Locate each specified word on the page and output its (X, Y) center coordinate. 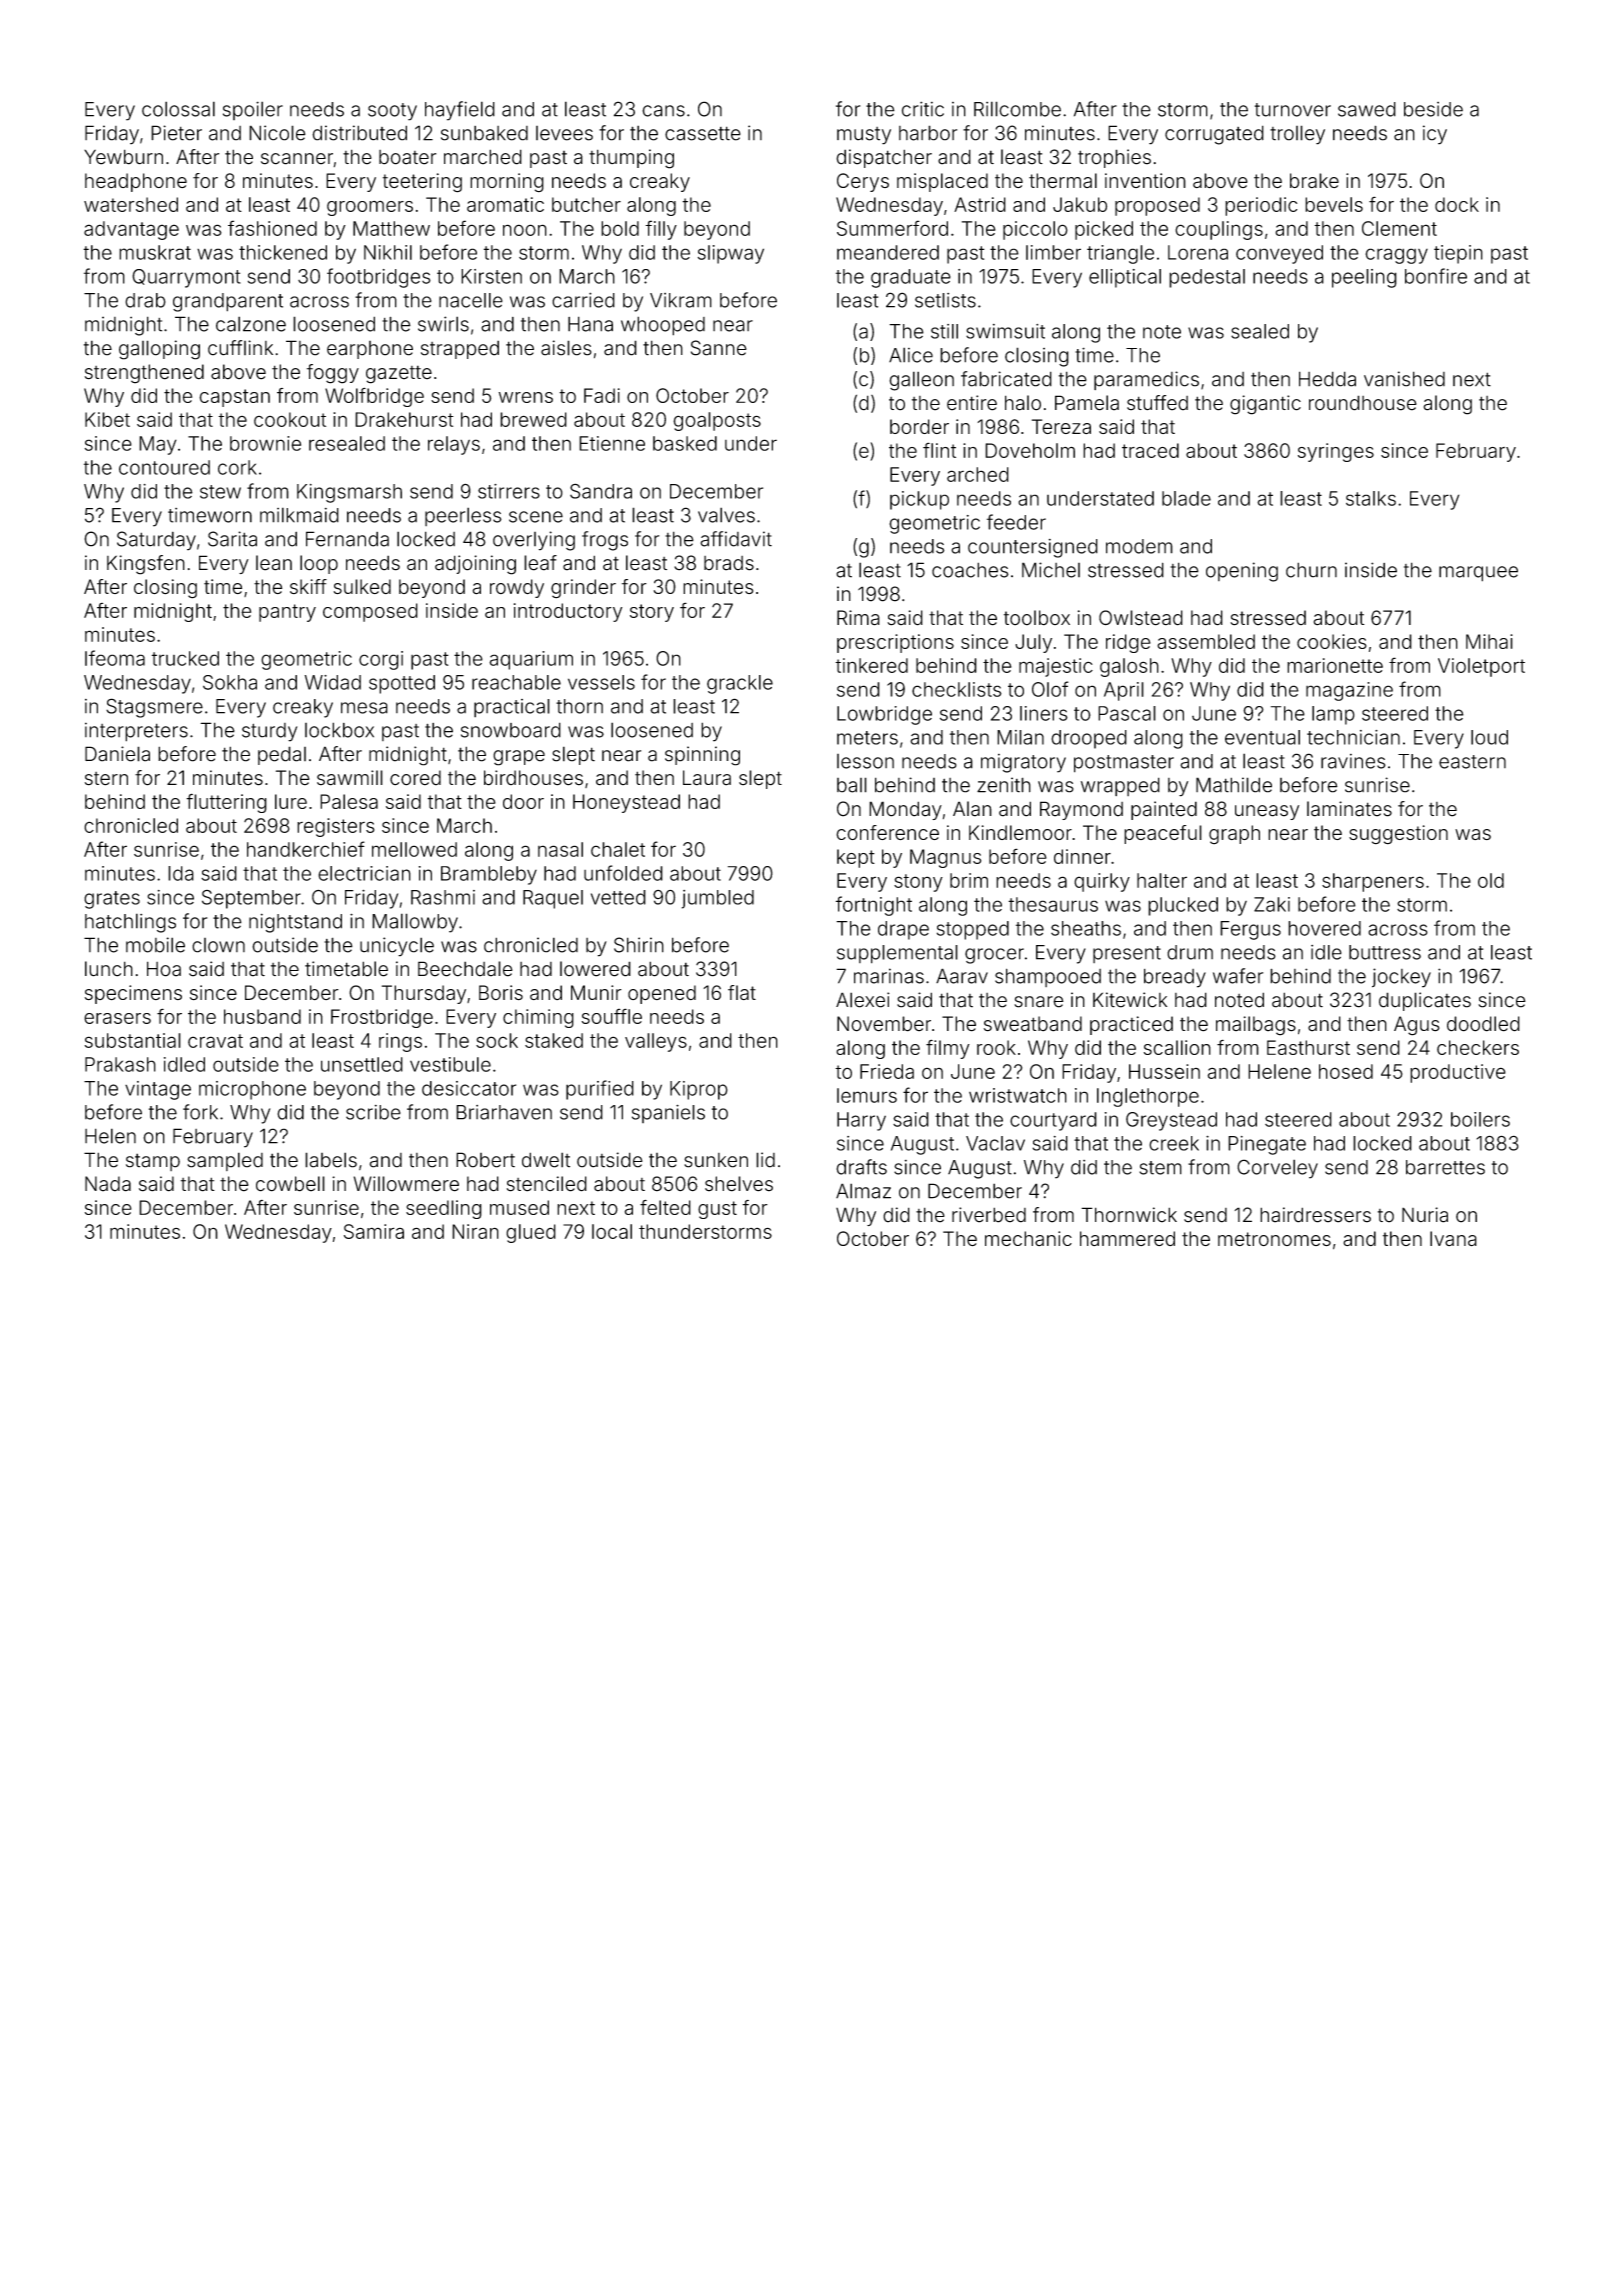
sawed (1367, 109)
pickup (919, 500)
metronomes (1274, 1239)
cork (237, 467)
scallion (1177, 1047)
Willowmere (406, 1184)
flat (742, 992)
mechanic (1028, 1238)
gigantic (1265, 405)
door (523, 801)
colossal (178, 109)
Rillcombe (1017, 109)
